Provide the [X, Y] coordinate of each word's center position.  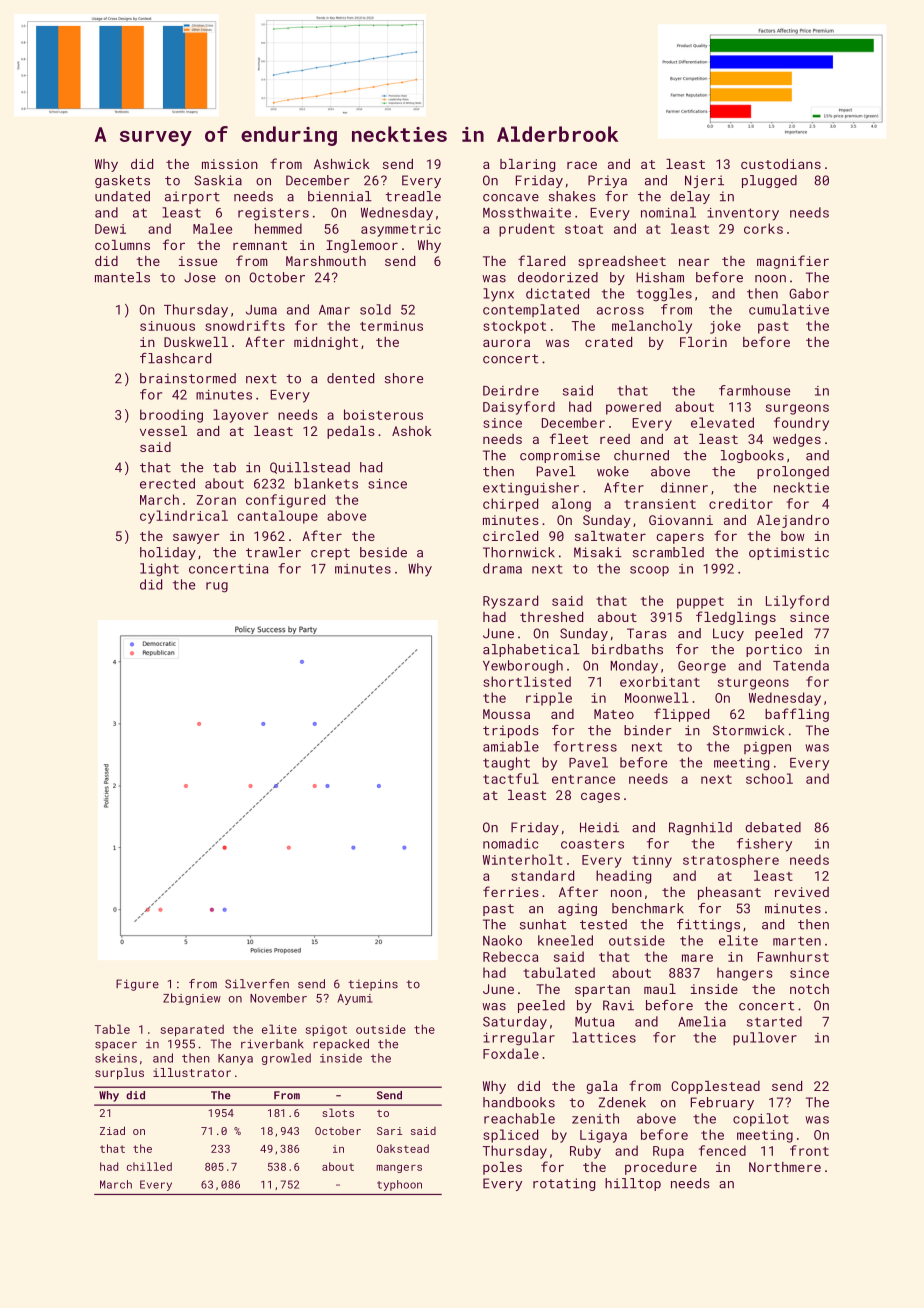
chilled [149, 1166]
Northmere [785, 1167]
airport [192, 197]
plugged [769, 181]
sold [375, 309]
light [159, 570]
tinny [652, 861]
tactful [511, 778]
